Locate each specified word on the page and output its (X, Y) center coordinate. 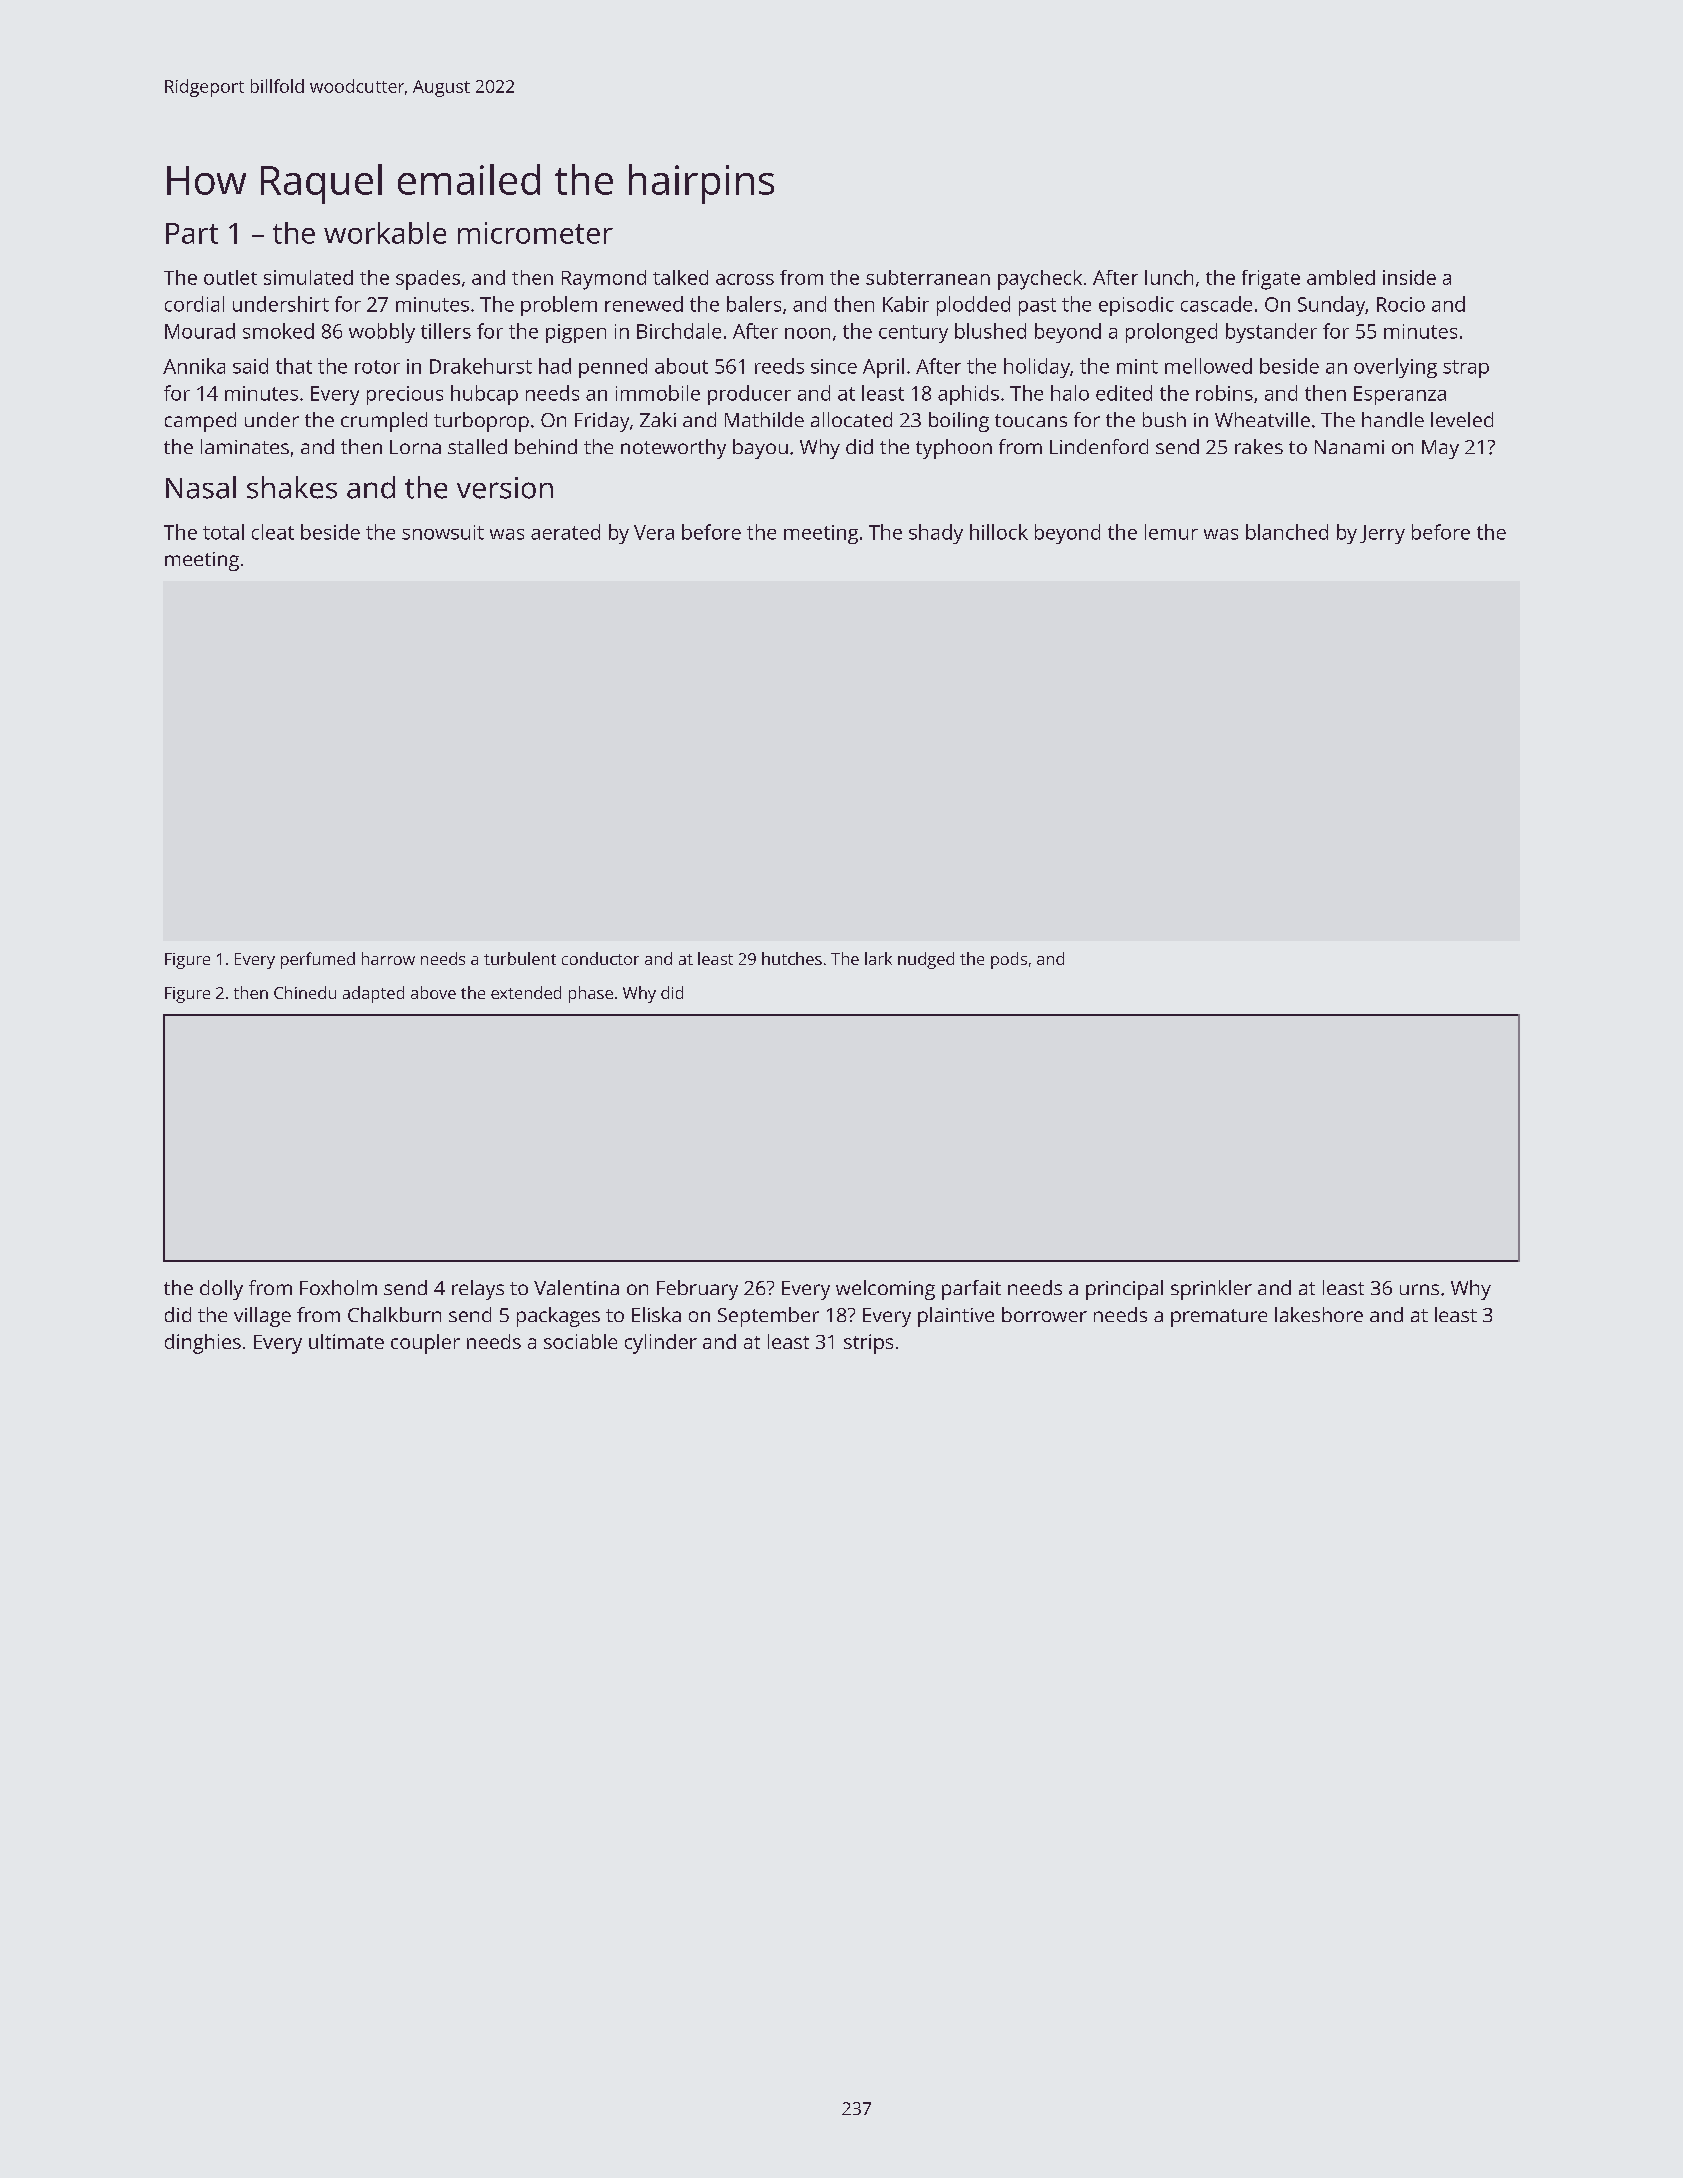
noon (807, 333)
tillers (446, 331)
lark (878, 958)
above (433, 992)
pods (1009, 960)
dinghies (203, 1344)
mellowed (1208, 366)
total (223, 532)
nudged (926, 960)
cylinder (661, 1344)
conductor (600, 958)
